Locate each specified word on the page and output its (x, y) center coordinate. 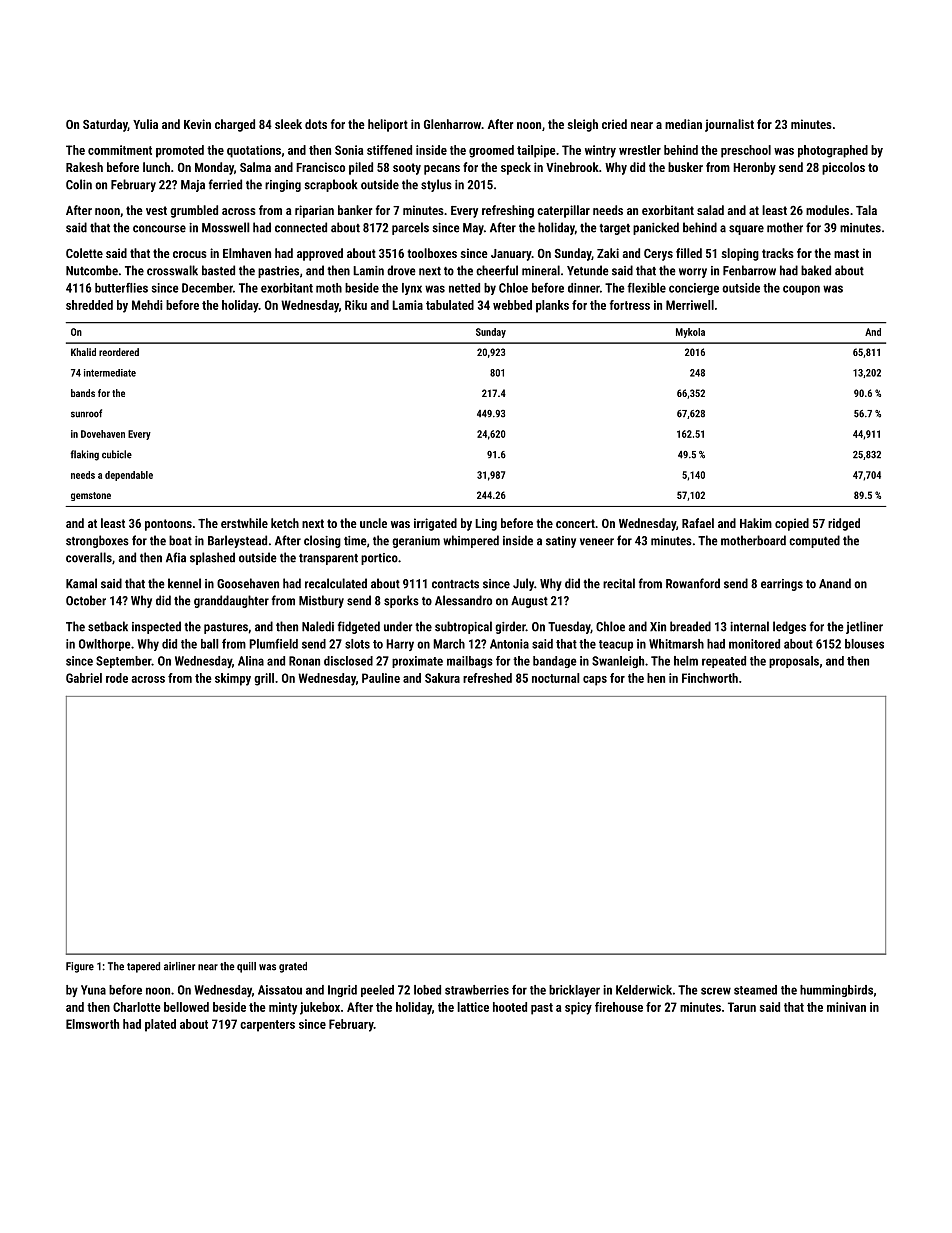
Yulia (145, 124)
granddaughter (231, 601)
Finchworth (710, 678)
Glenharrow (452, 124)
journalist (729, 125)
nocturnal (556, 678)
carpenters (267, 1026)
